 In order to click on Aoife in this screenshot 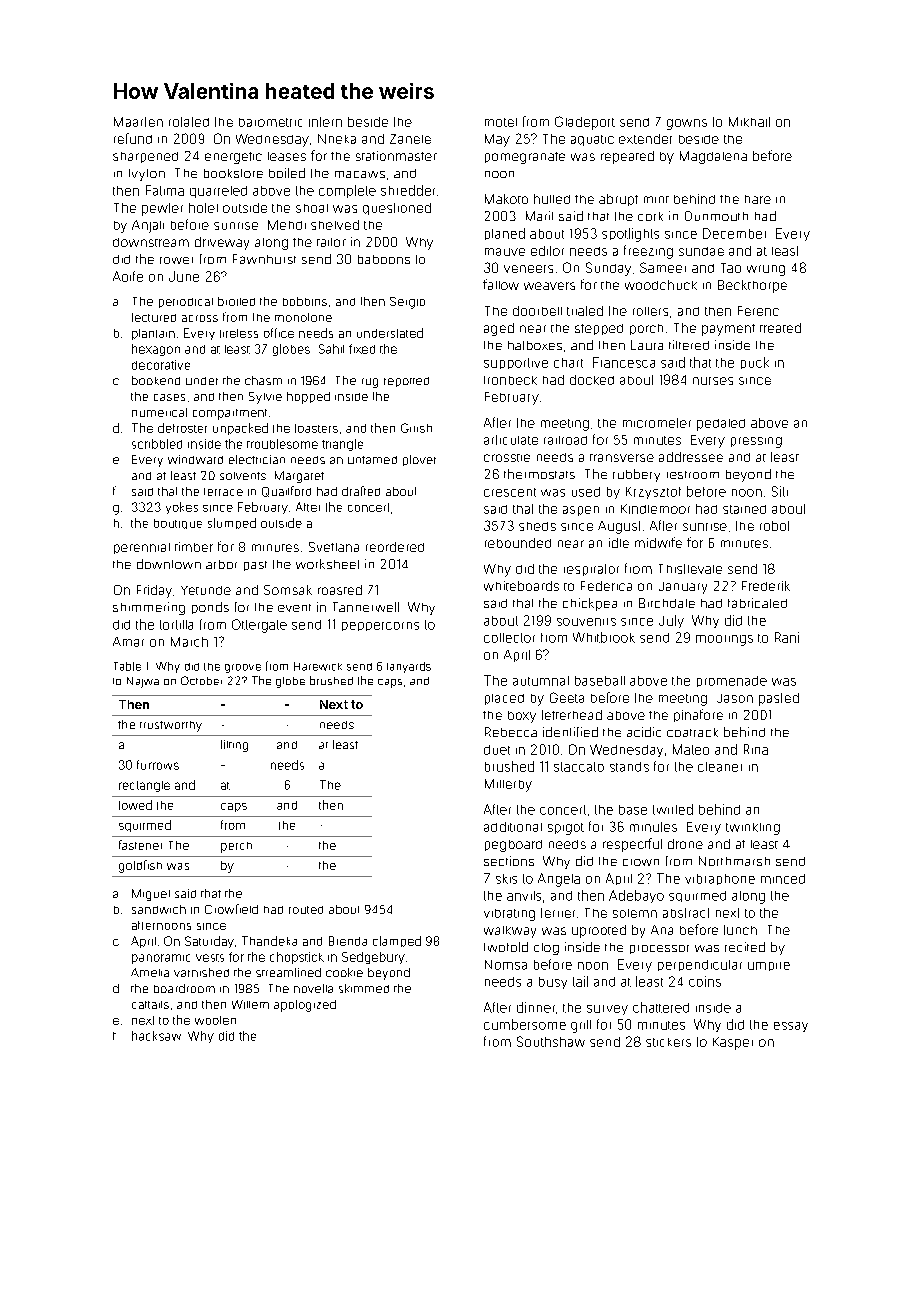, I will do `click(128, 276)`.
